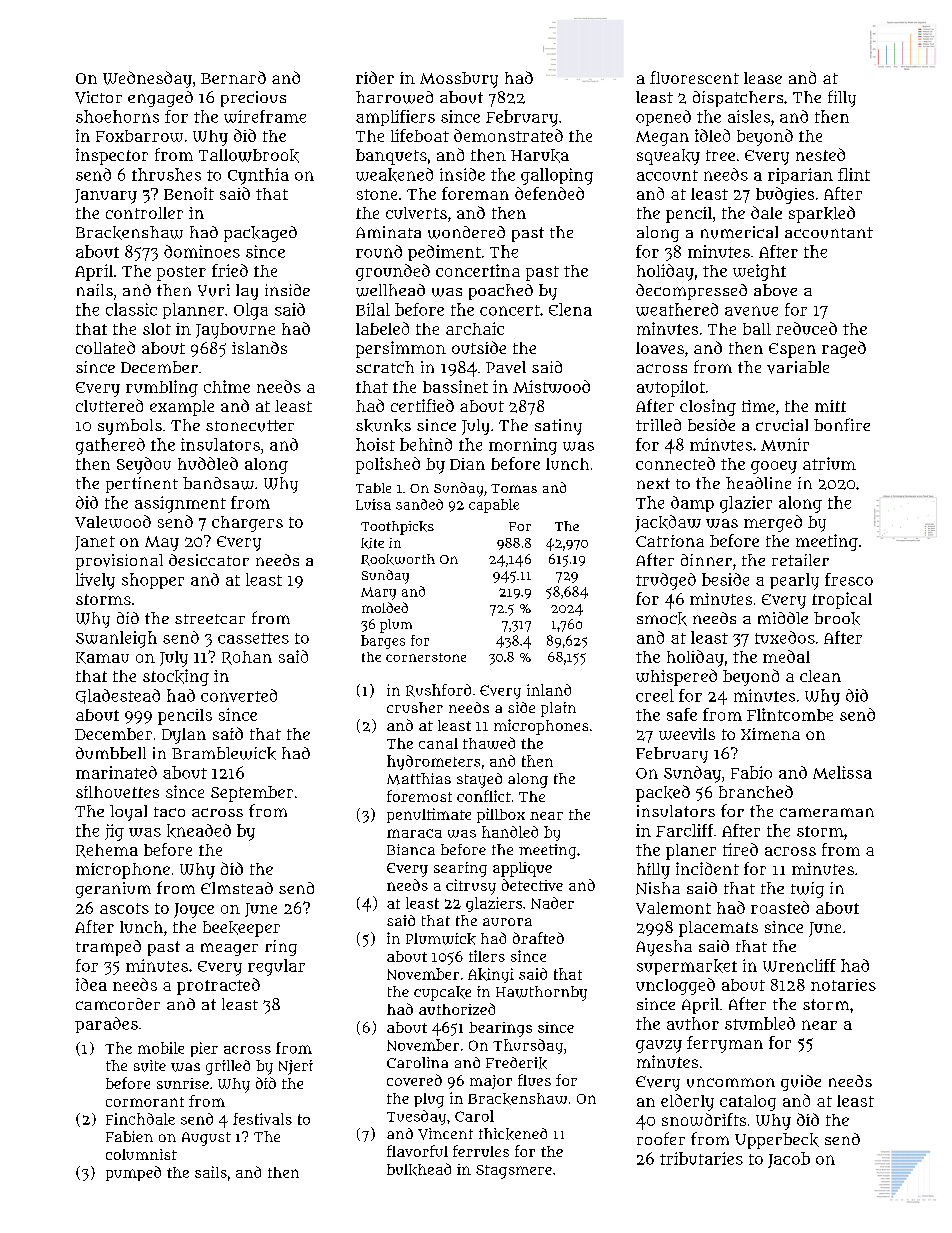 The height and width of the screenshot is (1233, 952). What do you see at coordinates (133, 1173) in the screenshot?
I see `pumped` at bounding box center [133, 1173].
